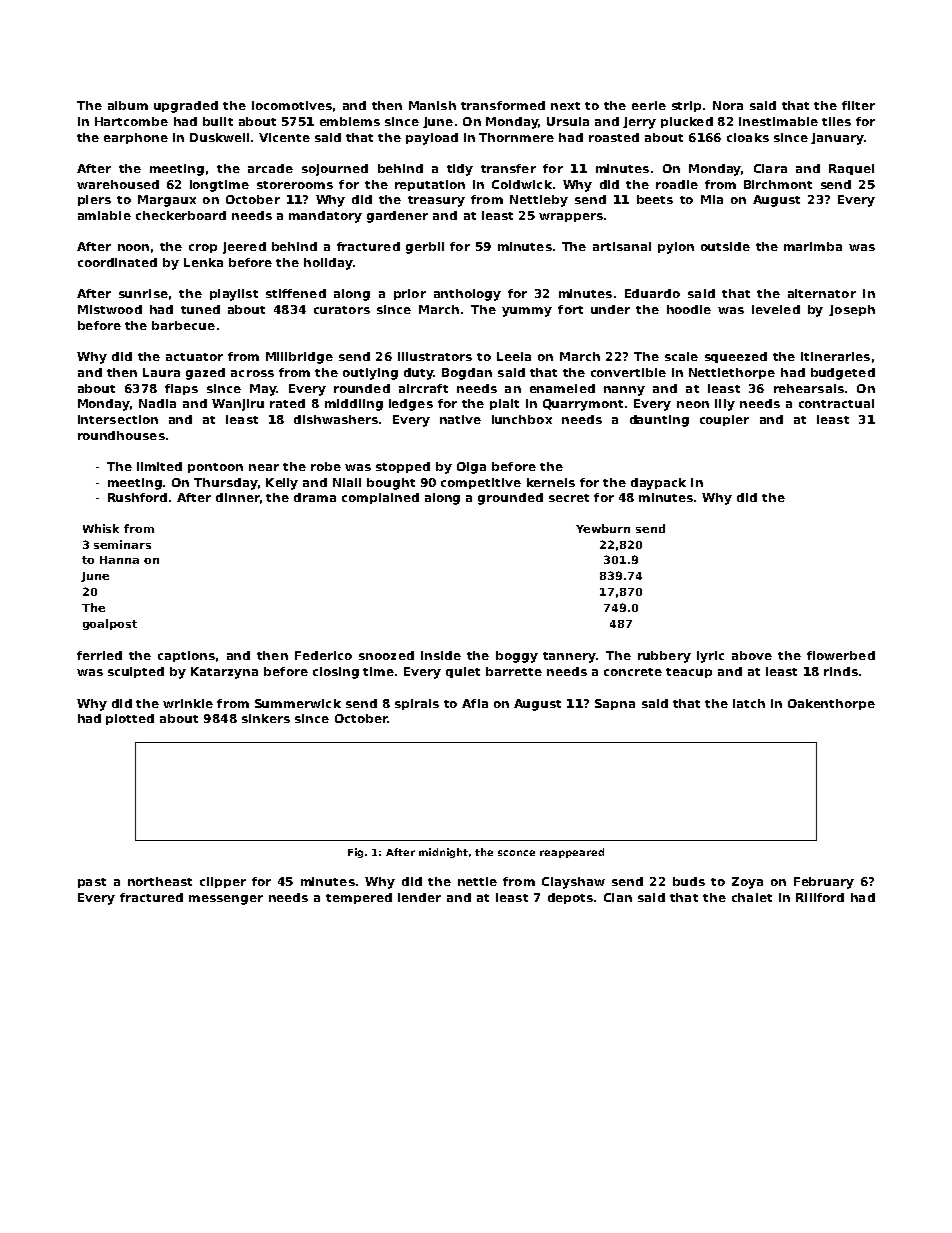  I want to click on daypack, so click(658, 484).
